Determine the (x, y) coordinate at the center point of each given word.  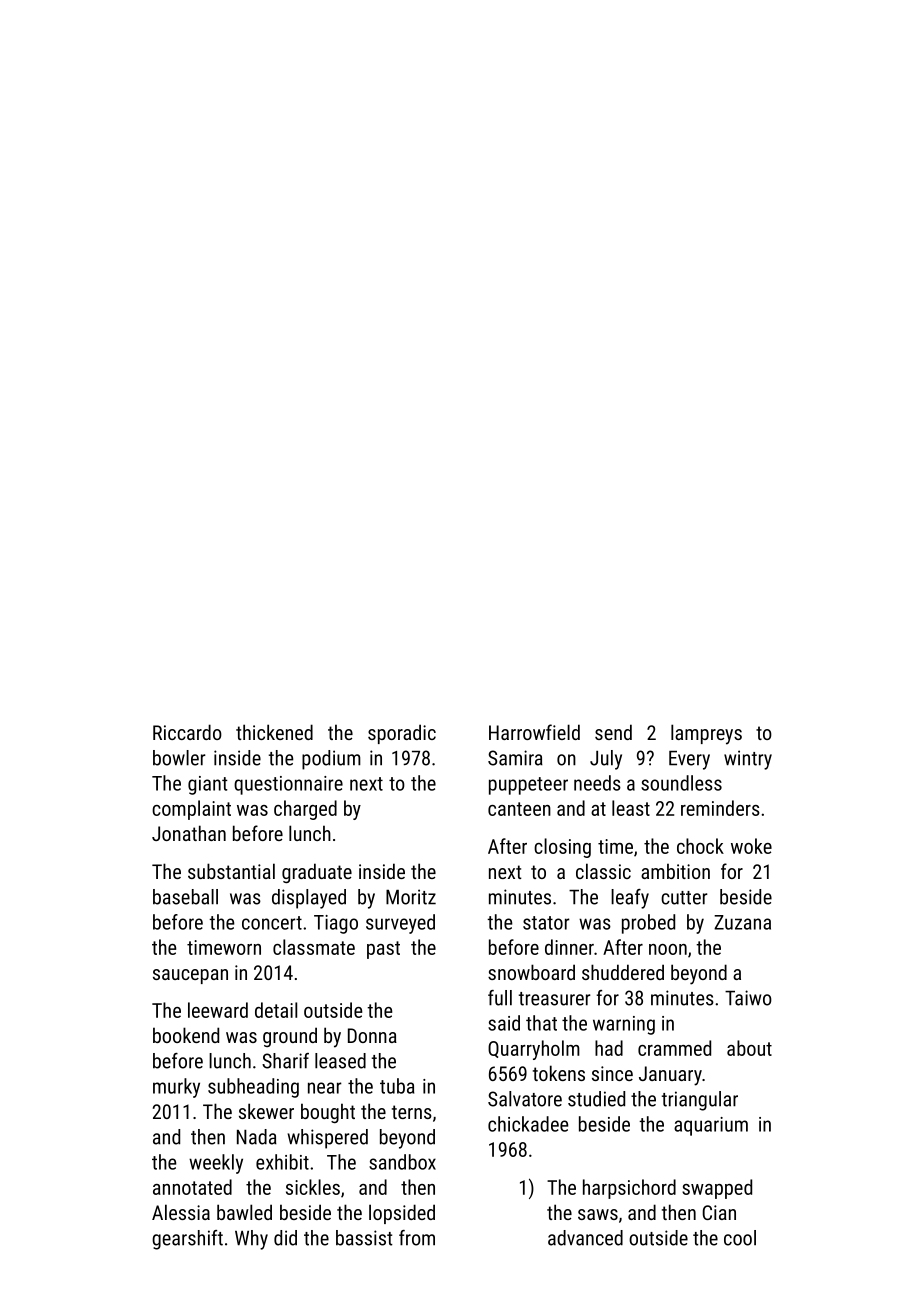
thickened (274, 732)
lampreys (706, 734)
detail (276, 1010)
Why (251, 1240)
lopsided (402, 1214)
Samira (515, 758)
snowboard (531, 972)
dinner (569, 947)
